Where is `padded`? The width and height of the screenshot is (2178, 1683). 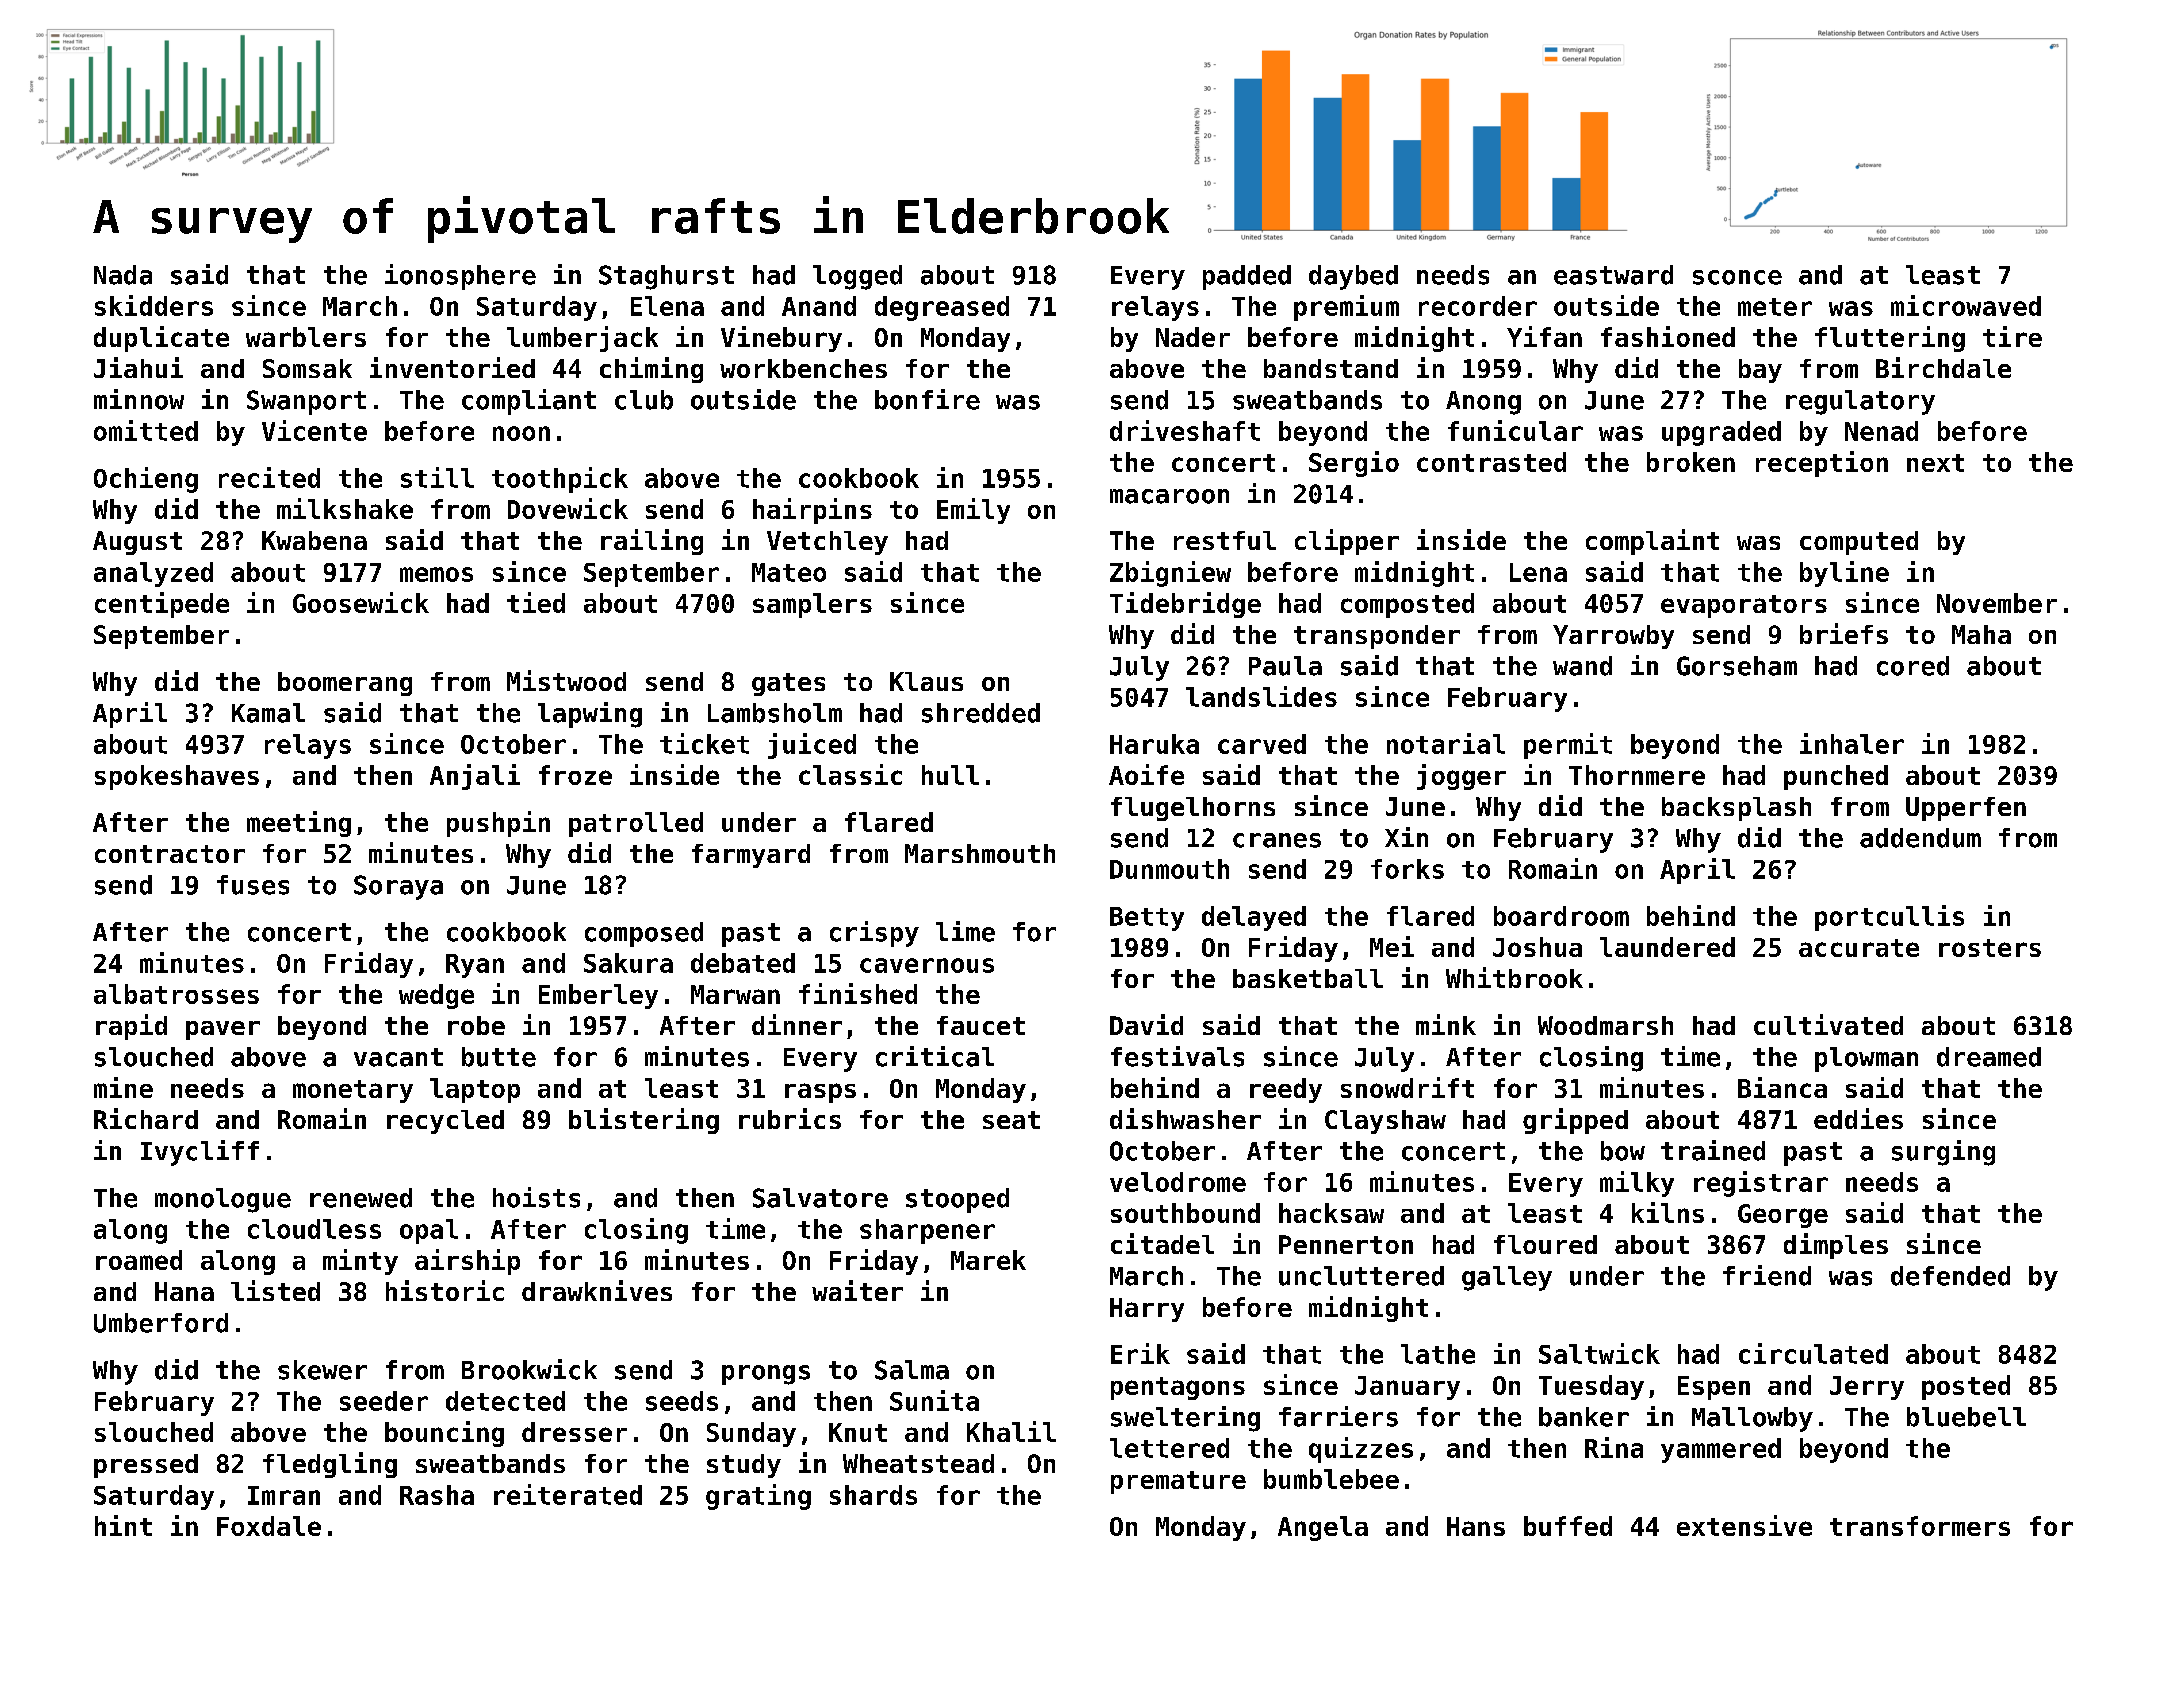
padded is located at coordinates (1247, 277).
